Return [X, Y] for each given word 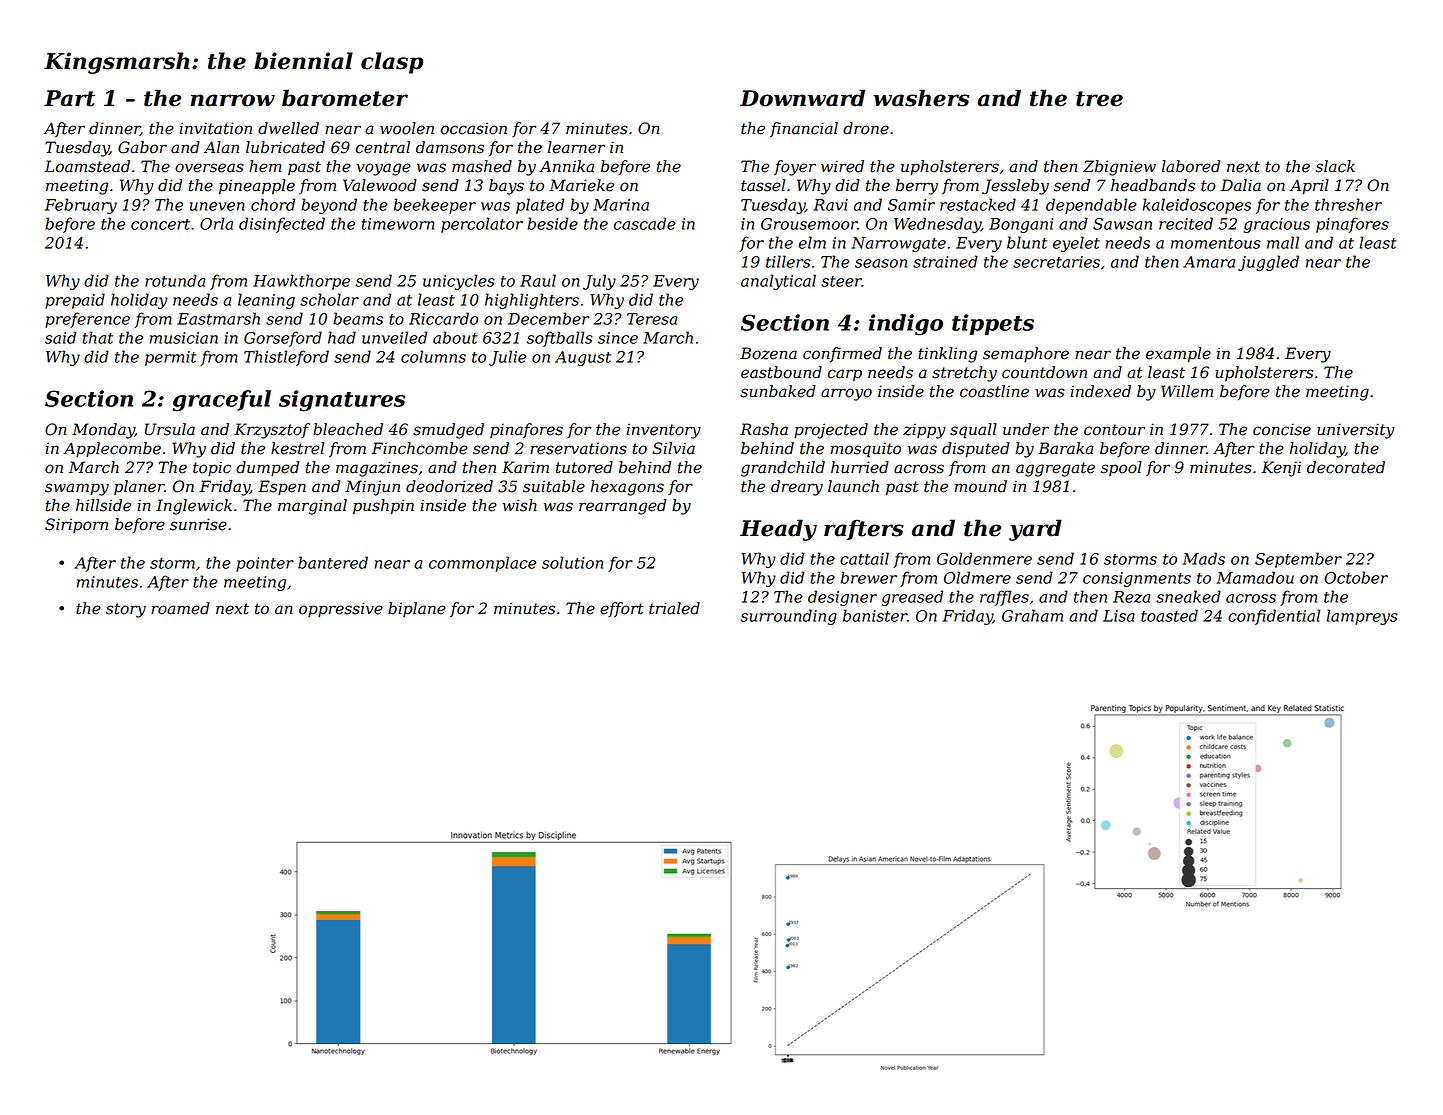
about [455, 337]
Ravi [830, 205]
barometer [345, 98]
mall [1283, 242]
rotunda [175, 280]
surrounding [788, 617]
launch [853, 486]
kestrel [297, 448]
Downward [802, 98]
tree [1099, 99]
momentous [1216, 243]
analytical [778, 282]
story [126, 610]
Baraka [1066, 448]
